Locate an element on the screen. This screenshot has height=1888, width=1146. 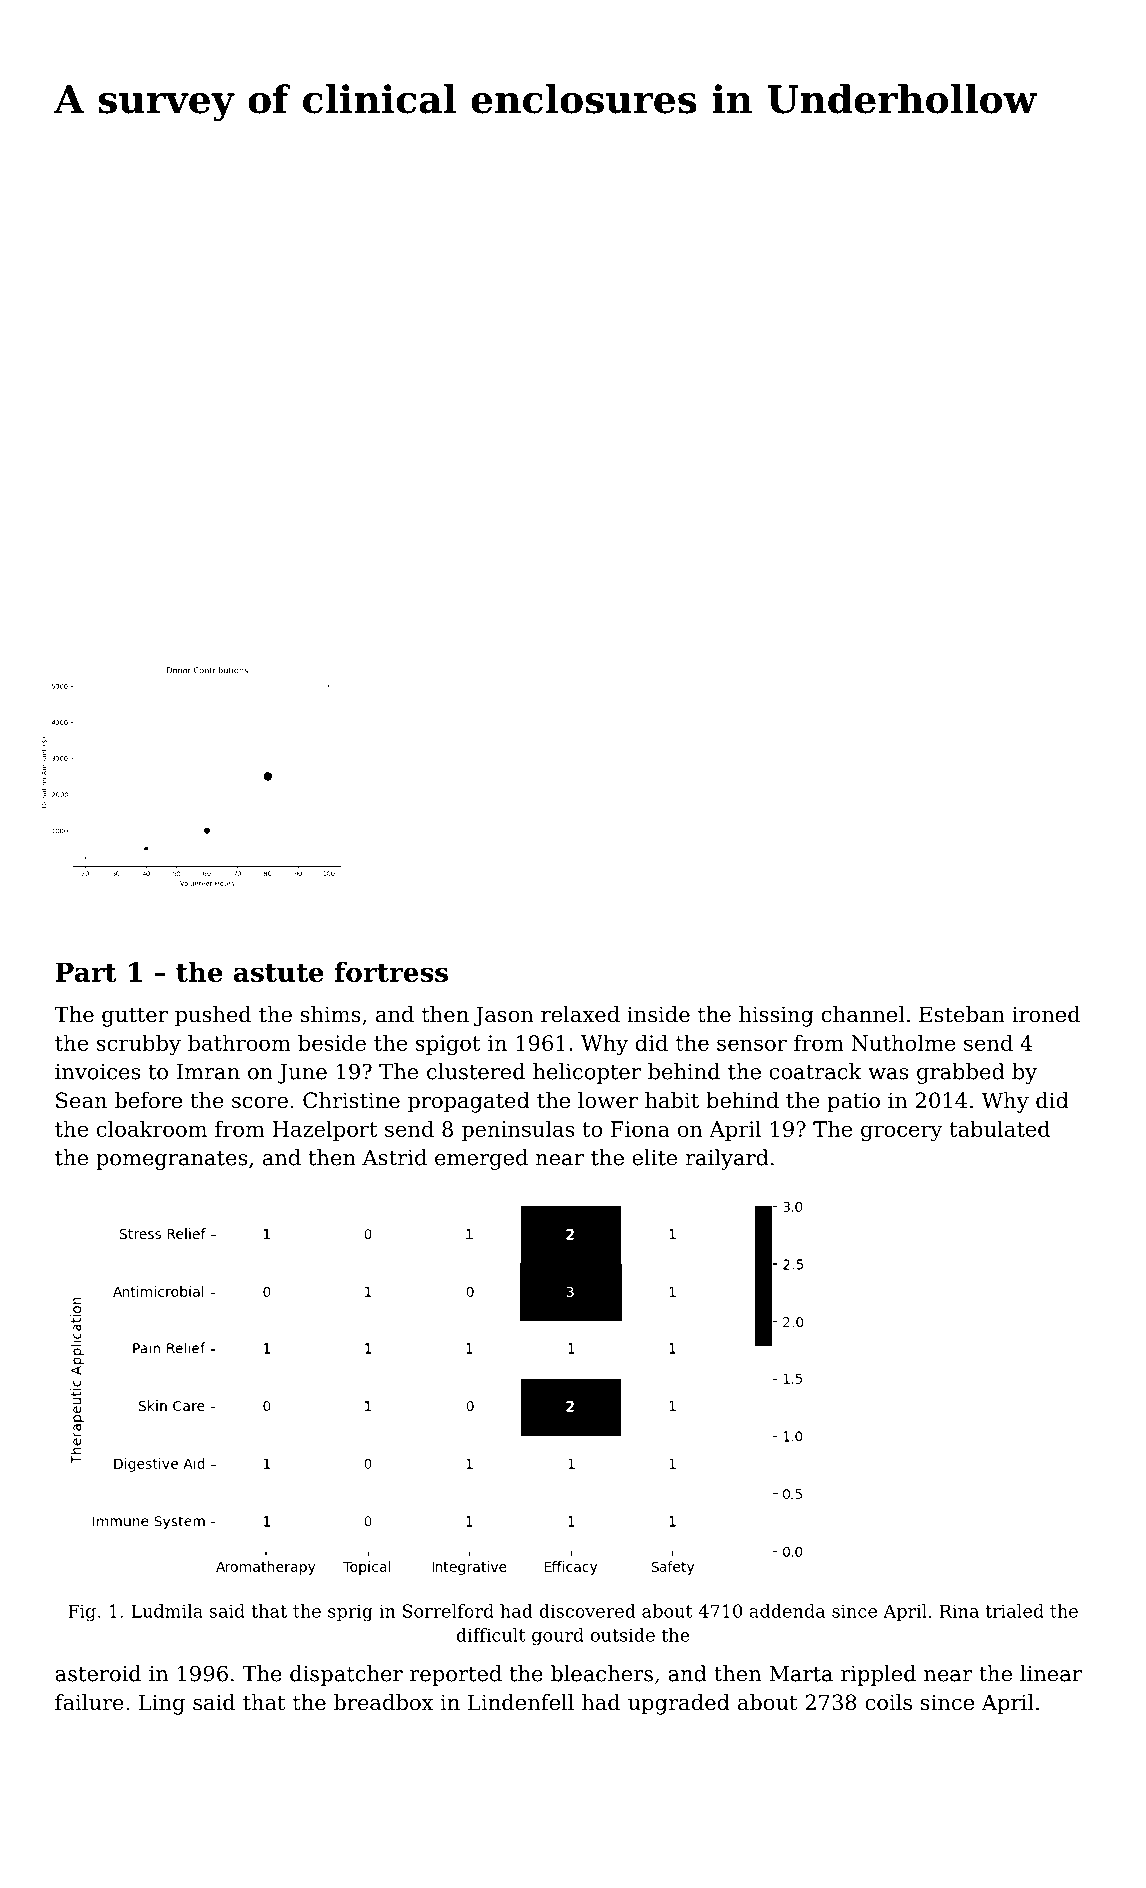
Rina is located at coordinates (959, 1611).
